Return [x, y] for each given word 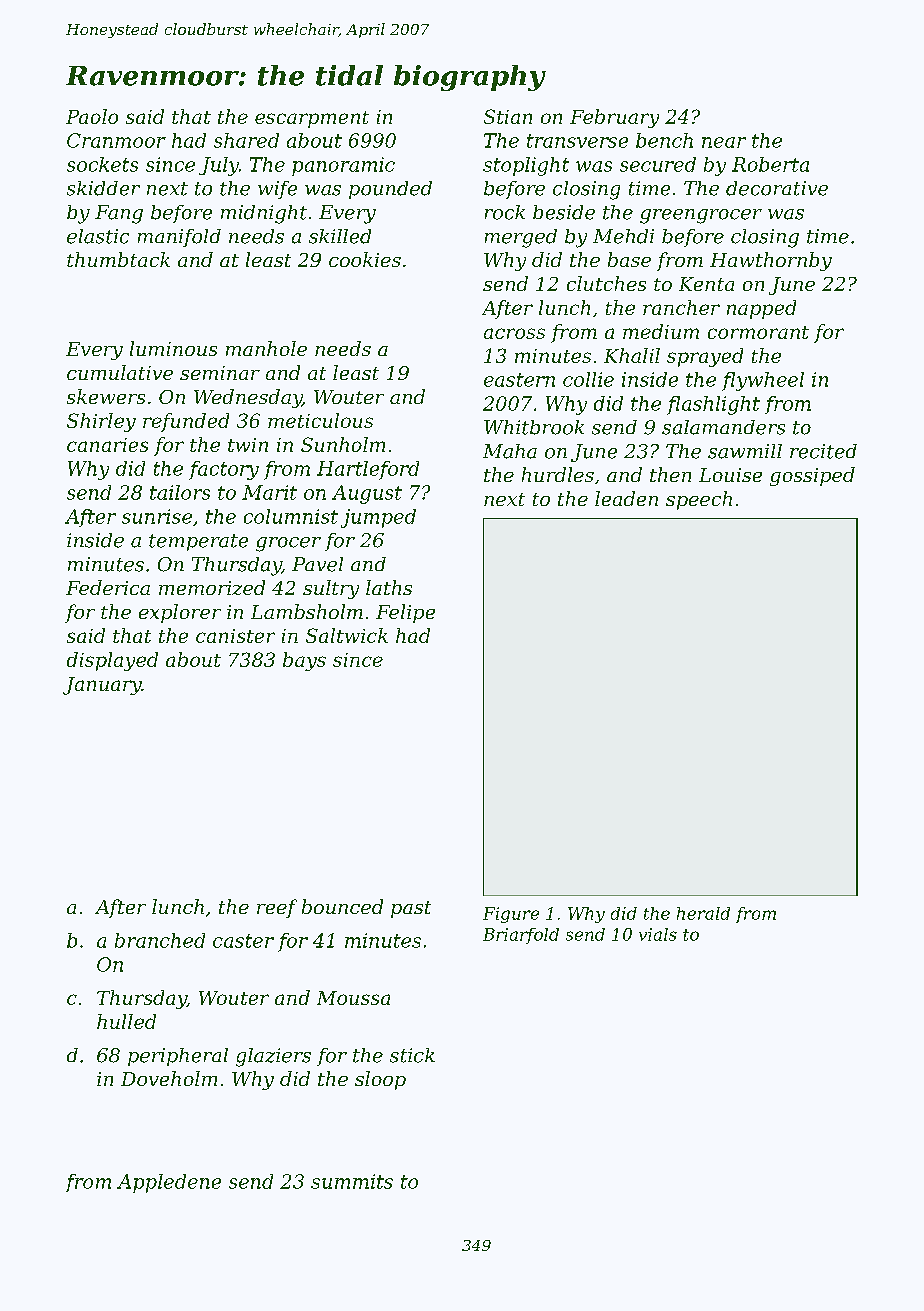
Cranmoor [116, 140]
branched [160, 940]
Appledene [169, 1183]
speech [699, 500]
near [724, 142]
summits [352, 1181]
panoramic [343, 166]
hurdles [558, 474]
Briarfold [521, 936]
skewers [106, 396]
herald [703, 913]
